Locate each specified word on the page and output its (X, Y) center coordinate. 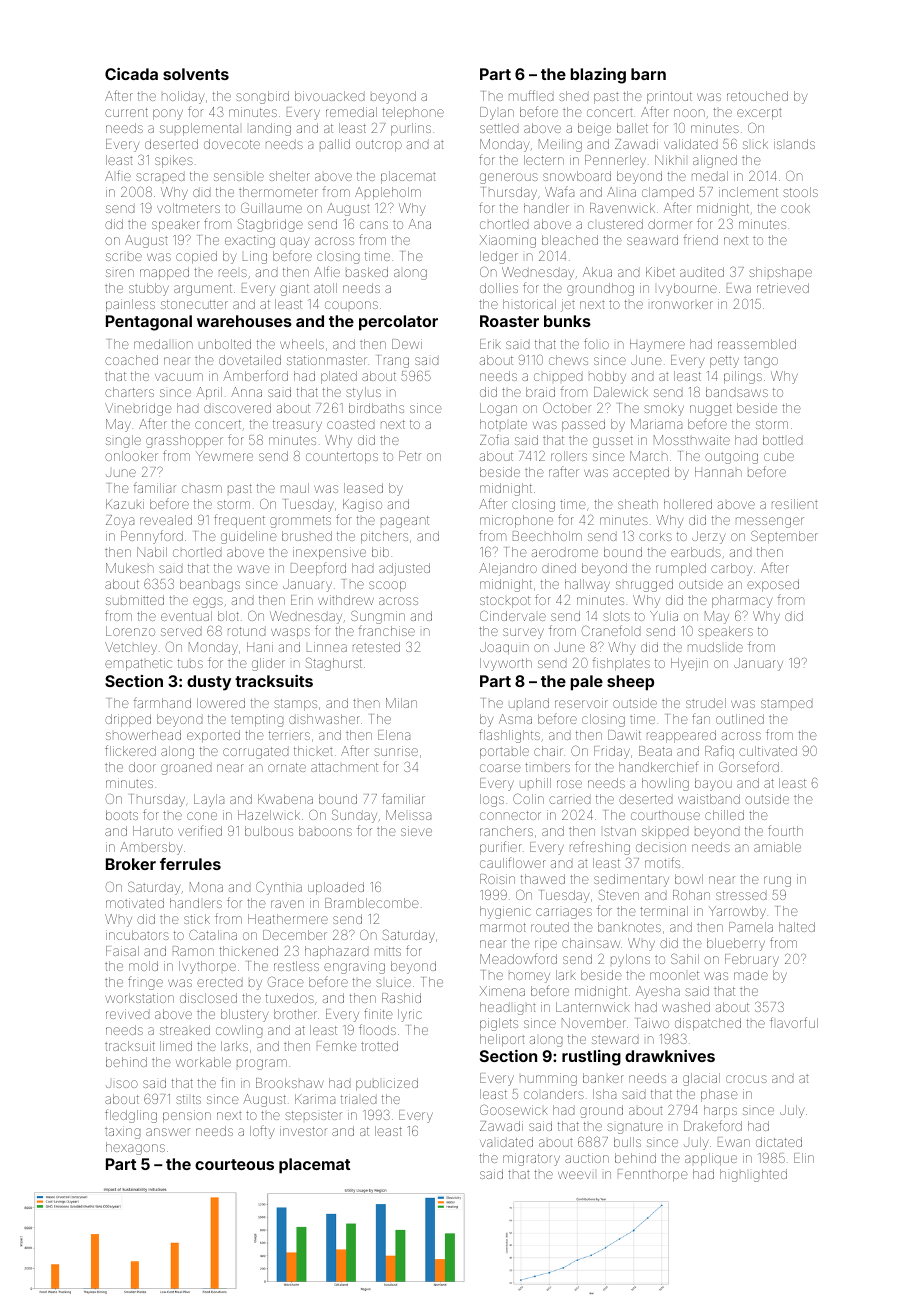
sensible (239, 177)
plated (339, 377)
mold (143, 966)
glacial (701, 1079)
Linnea (327, 647)
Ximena (502, 991)
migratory (531, 1159)
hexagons (135, 1148)
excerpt (759, 114)
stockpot (505, 602)
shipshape (780, 273)
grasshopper (184, 441)
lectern (544, 160)
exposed (773, 585)
